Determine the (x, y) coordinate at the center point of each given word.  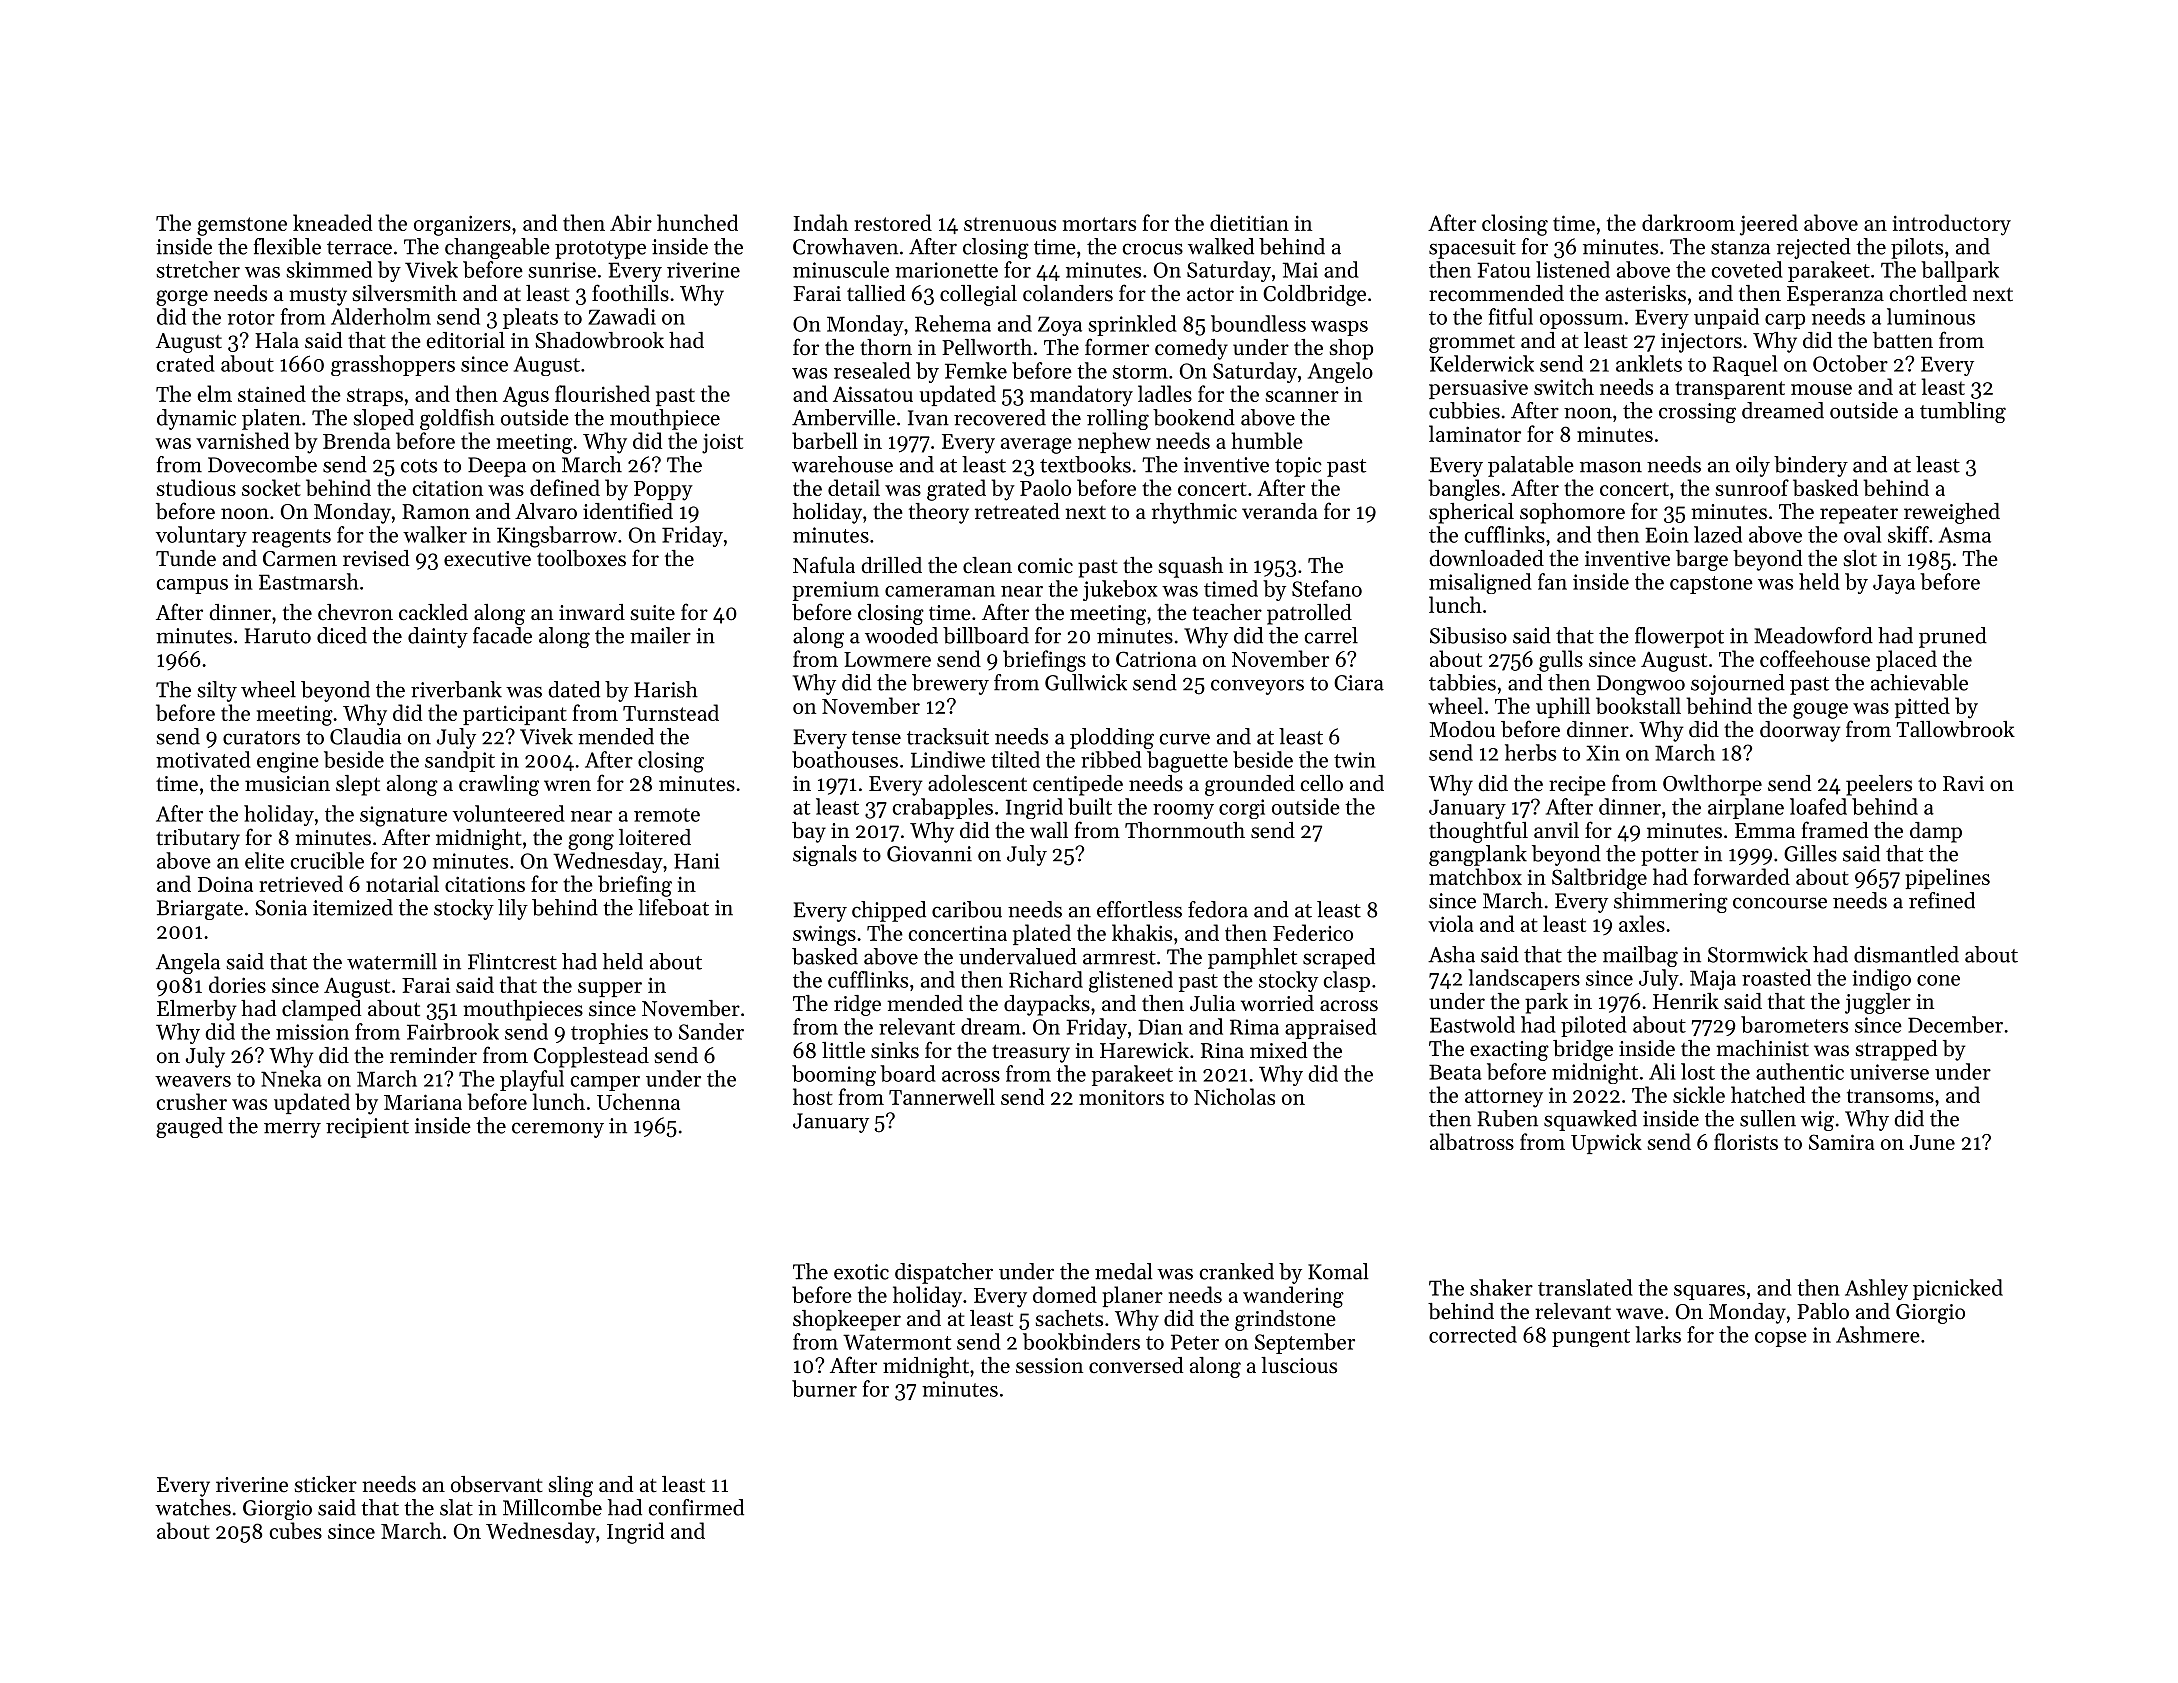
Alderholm (381, 316)
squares (1709, 1292)
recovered (1000, 417)
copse (1781, 1339)
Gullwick (1086, 682)
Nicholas (1234, 1096)
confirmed (696, 1507)
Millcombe (552, 1507)
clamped (321, 1010)
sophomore (1572, 513)
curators (261, 738)
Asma (1965, 535)
